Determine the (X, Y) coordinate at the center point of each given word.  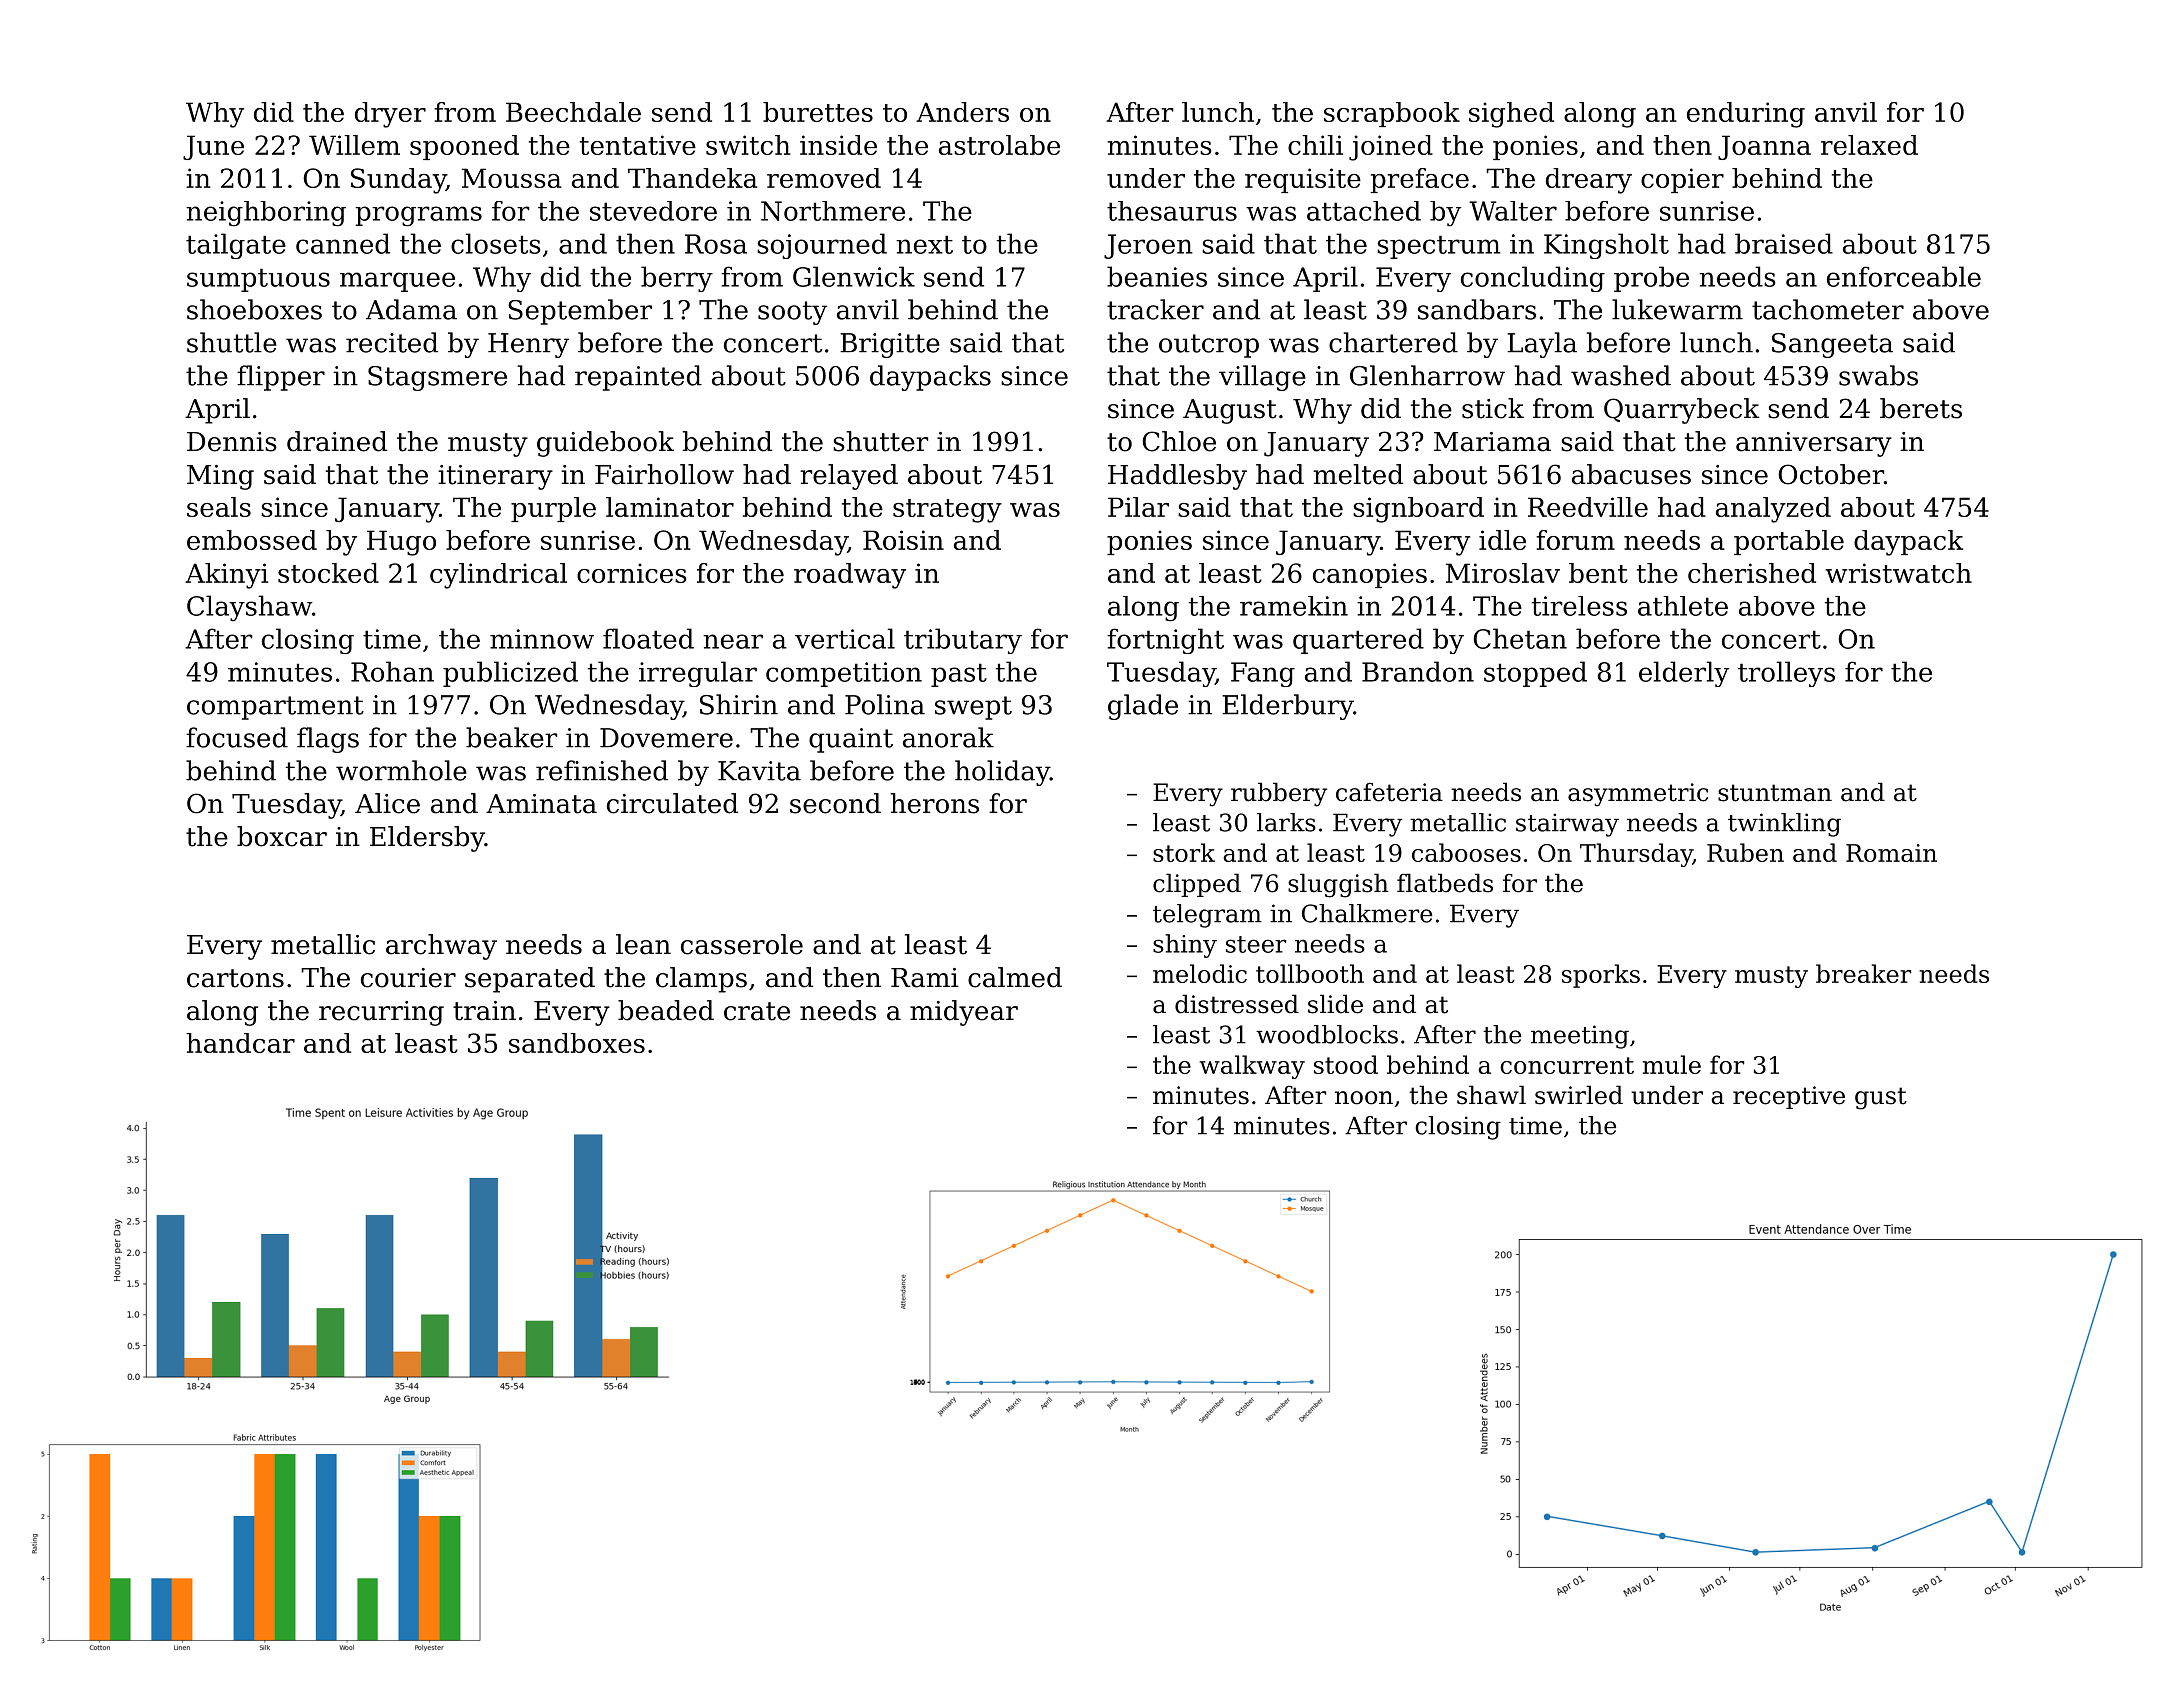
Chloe (1179, 441)
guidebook (605, 444)
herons (934, 803)
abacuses (1631, 474)
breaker (1863, 973)
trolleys (1786, 674)
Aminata (541, 804)
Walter (1513, 211)
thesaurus (1172, 211)
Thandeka (692, 178)
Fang (1263, 674)
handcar (240, 1043)
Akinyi (226, 576)
